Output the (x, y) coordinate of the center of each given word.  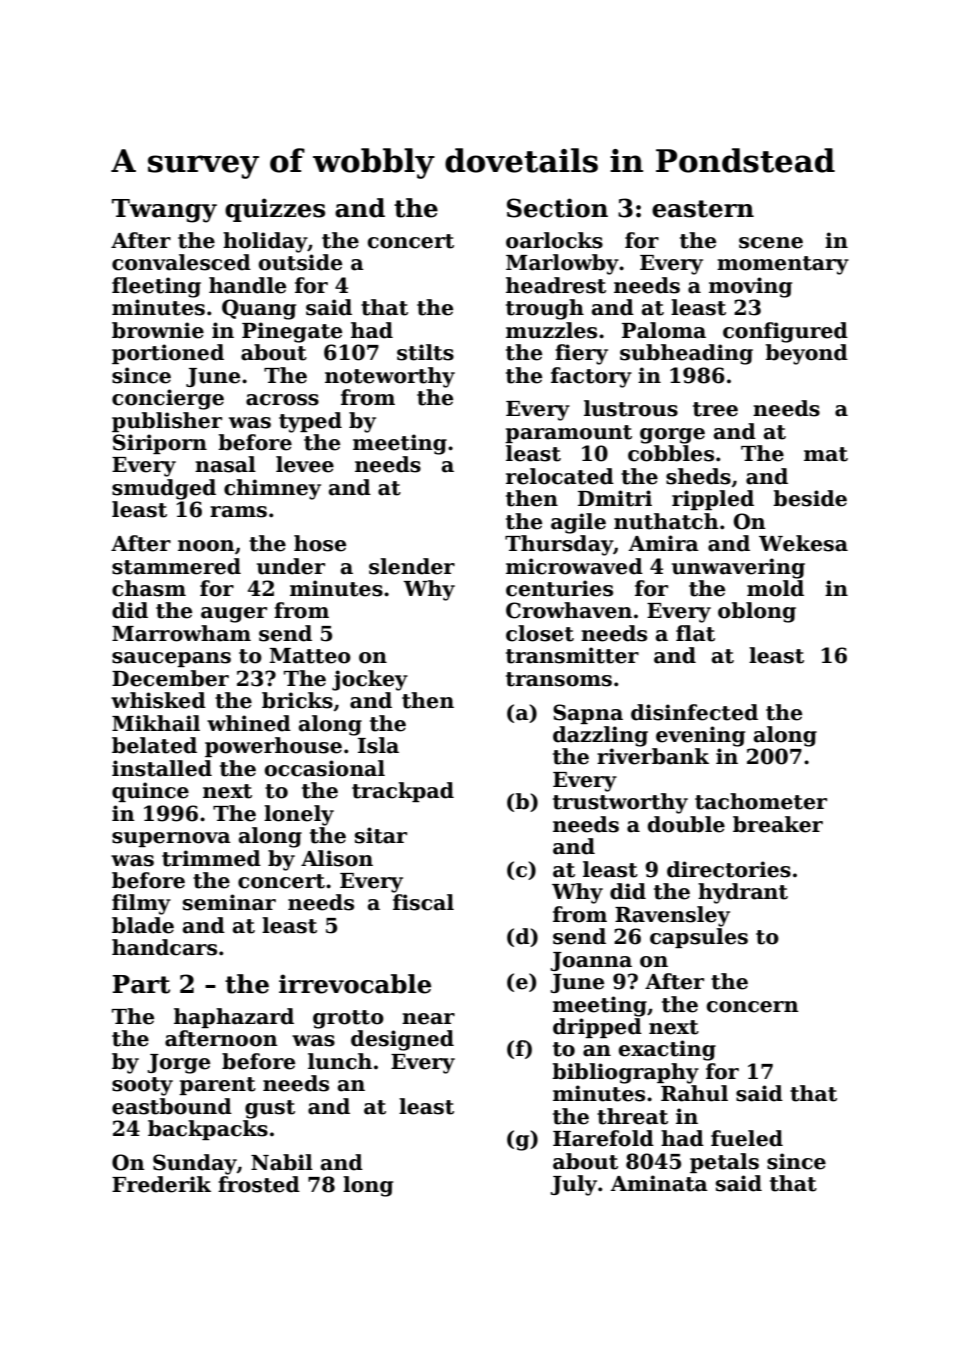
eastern (703, 209)
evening (700, 736)
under (291, 566)
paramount (568, 434)
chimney (272, 489)
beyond (806, 354)
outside (300, 262)
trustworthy (620, 803)
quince (150, 792)
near (428, 1019)
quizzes (275, 210)
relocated (560, 476)
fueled (747, 1138)
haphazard (234, 1018)
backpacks (208, 1130)
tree (715, 409)
